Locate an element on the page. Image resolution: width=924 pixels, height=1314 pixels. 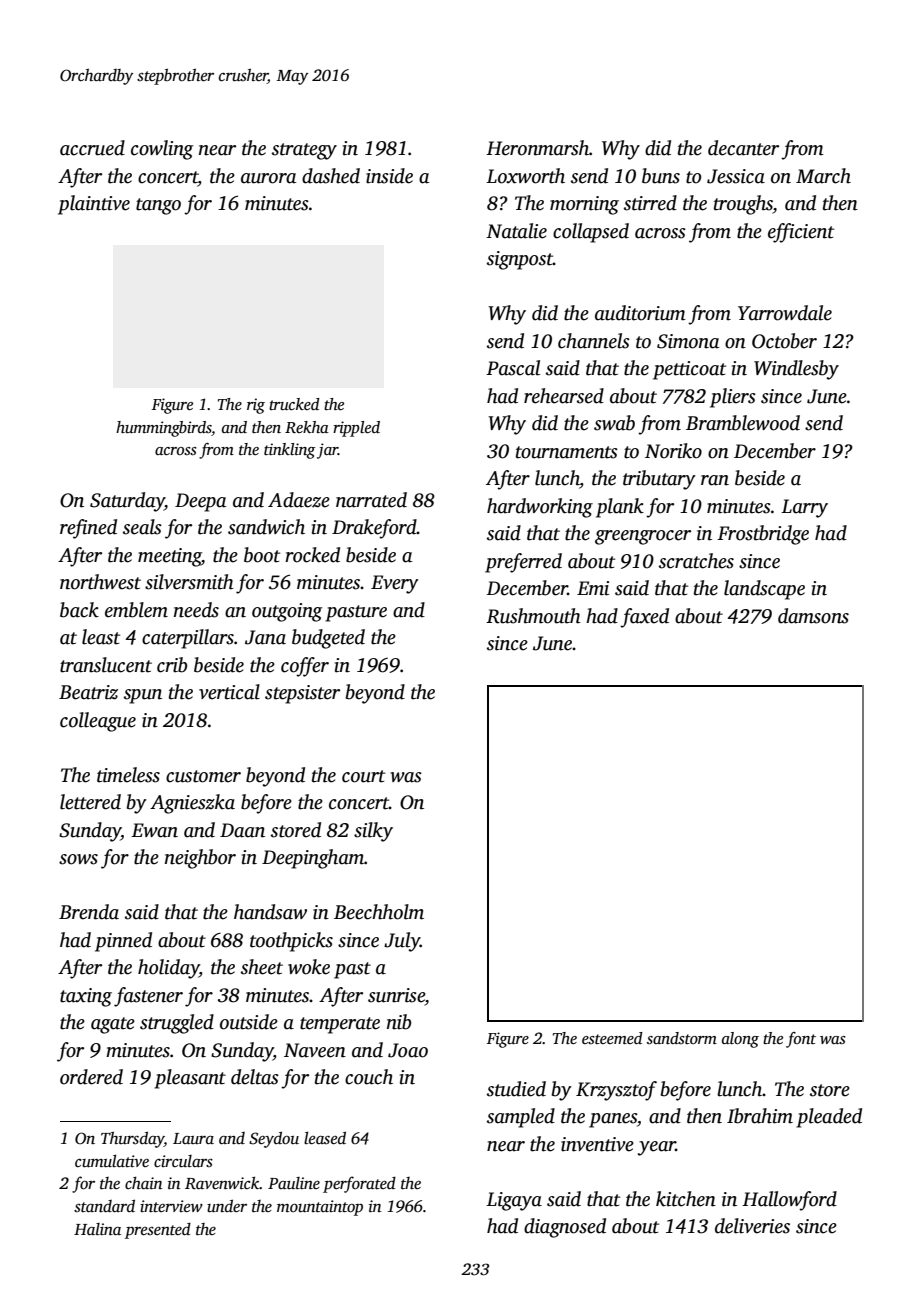
narrated is located at coordinates (371, 500).
